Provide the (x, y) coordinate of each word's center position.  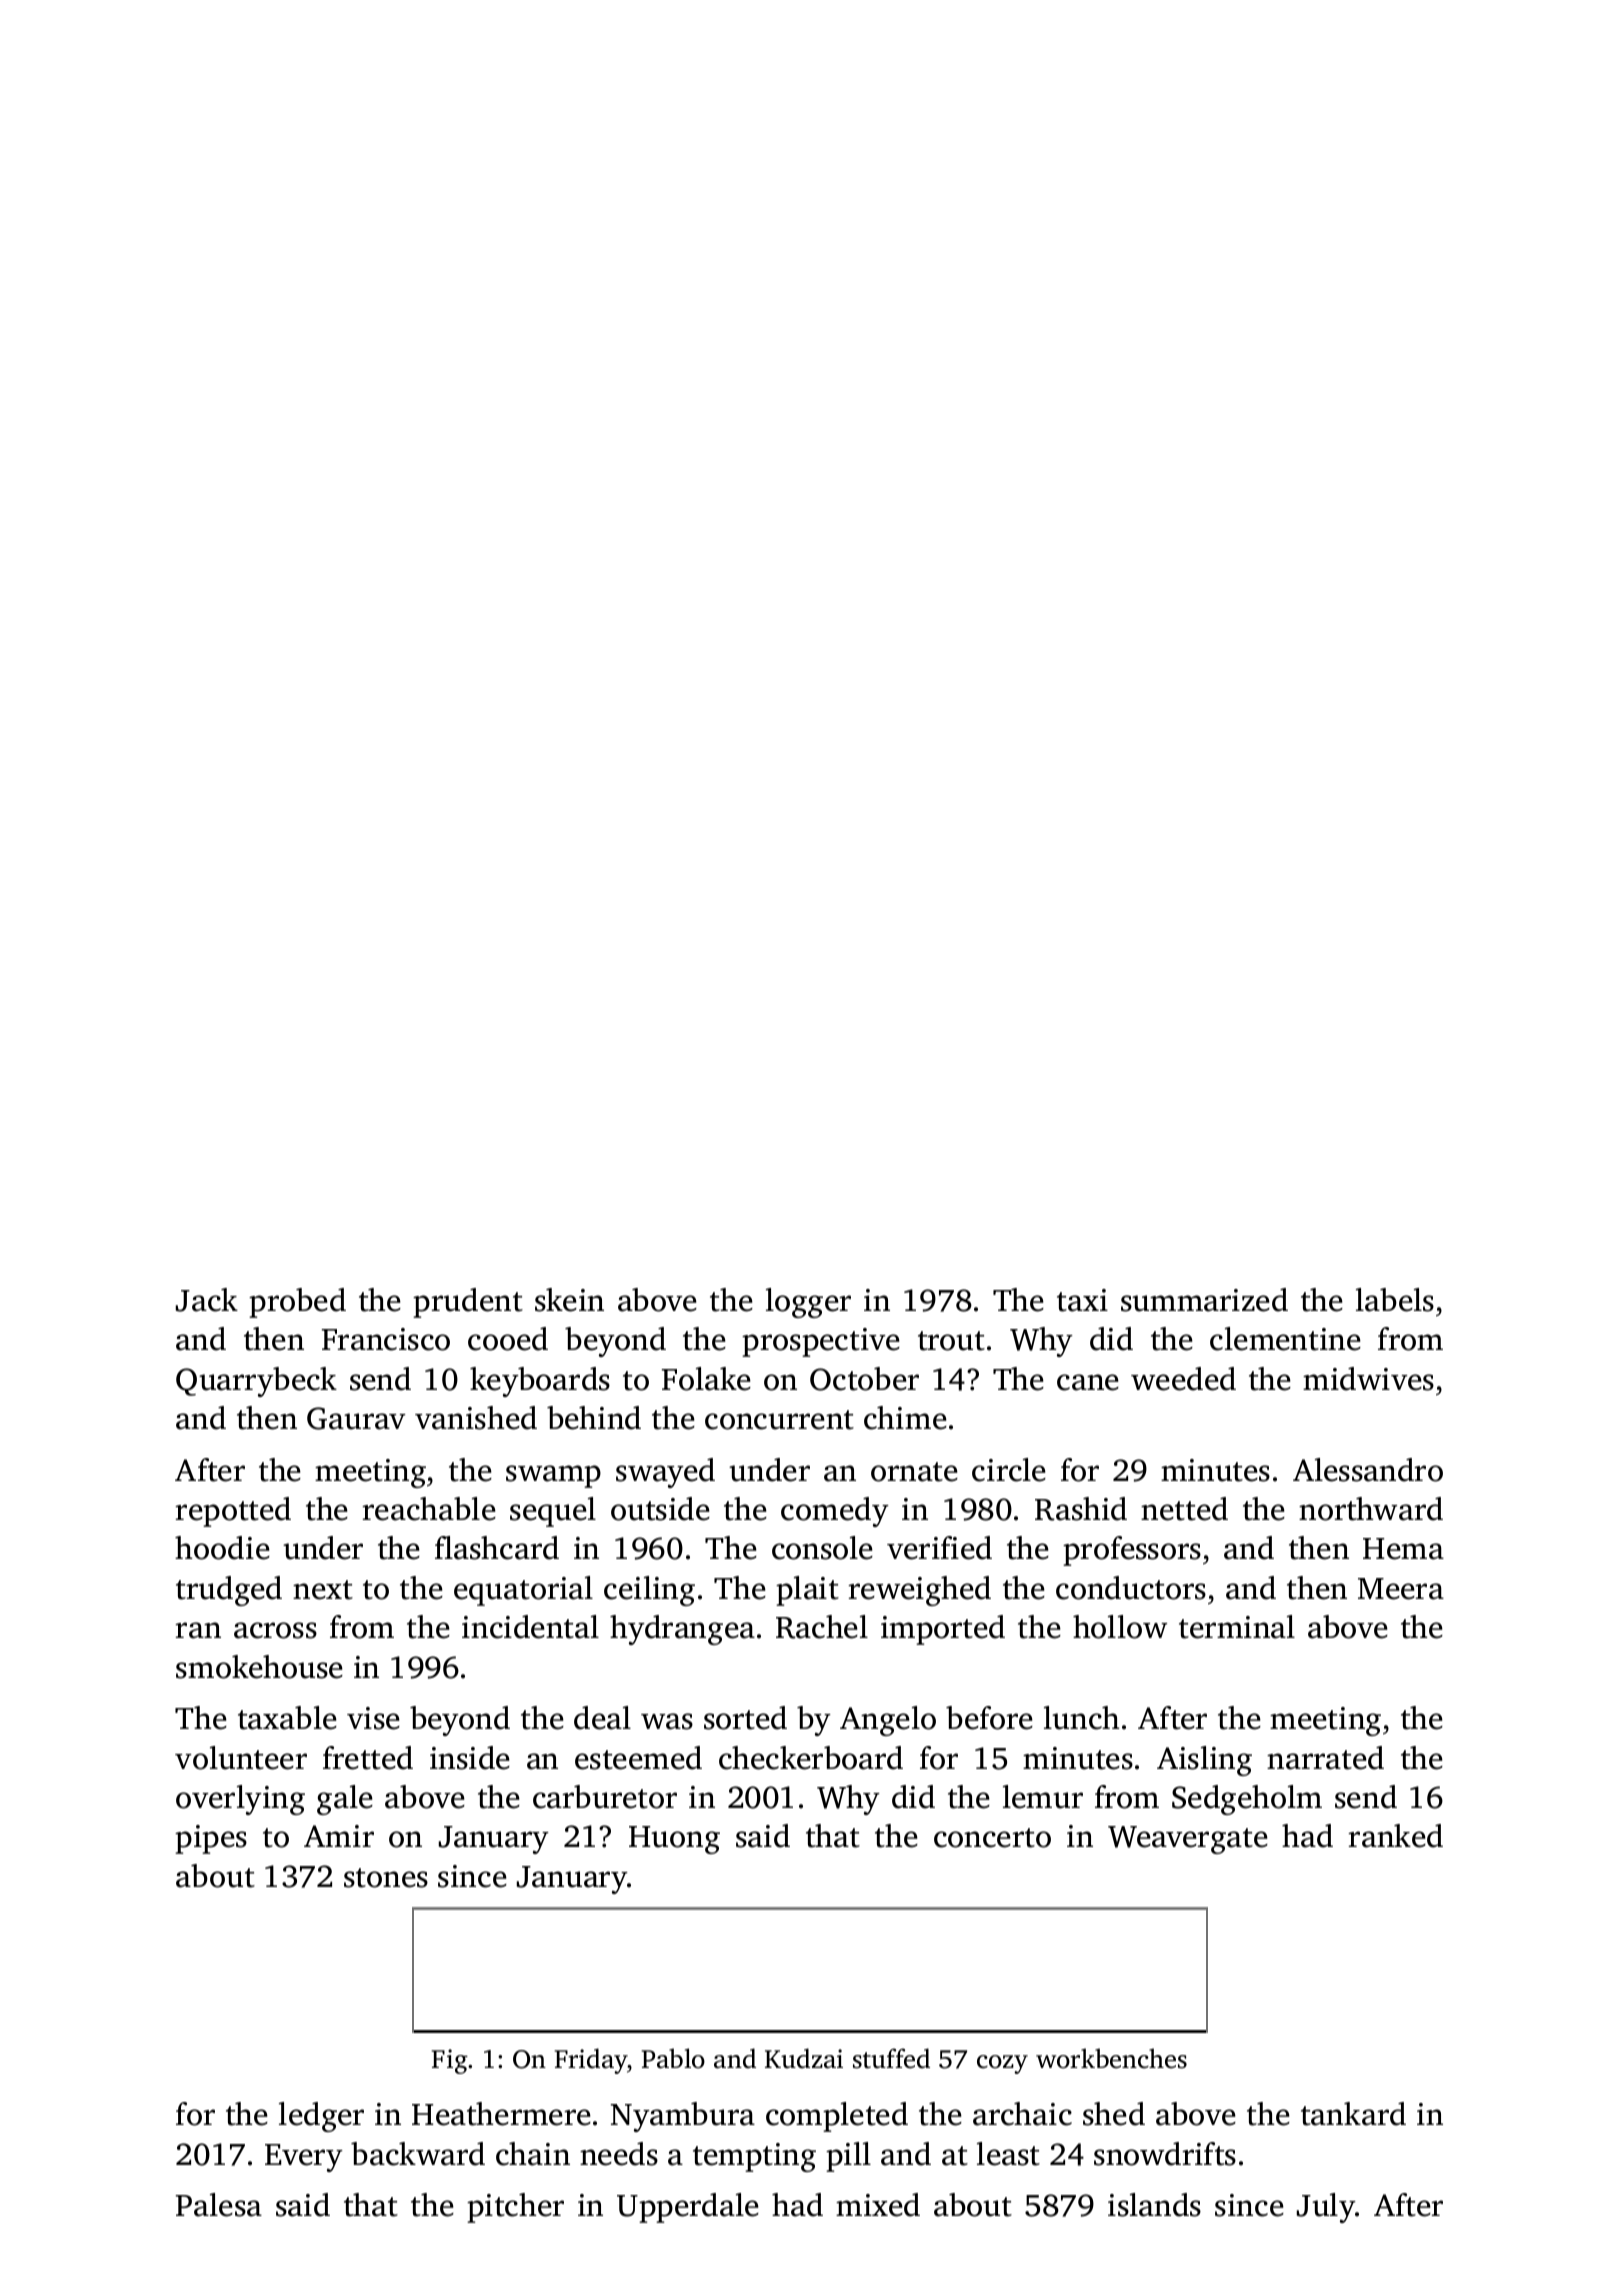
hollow (1120, 1627)
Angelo (888, 1721)
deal (602, 1718)
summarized (1204, 1300)
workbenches (1111, 2058)
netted (1184, 1509)
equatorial (523, 1591)
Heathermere (501, 2114)
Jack (207, 1300)
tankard (1353, 2114)
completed (837, 2117)
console (822, 1548)
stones (386, 1878)
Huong (674, 1840)
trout (951, 1341)
